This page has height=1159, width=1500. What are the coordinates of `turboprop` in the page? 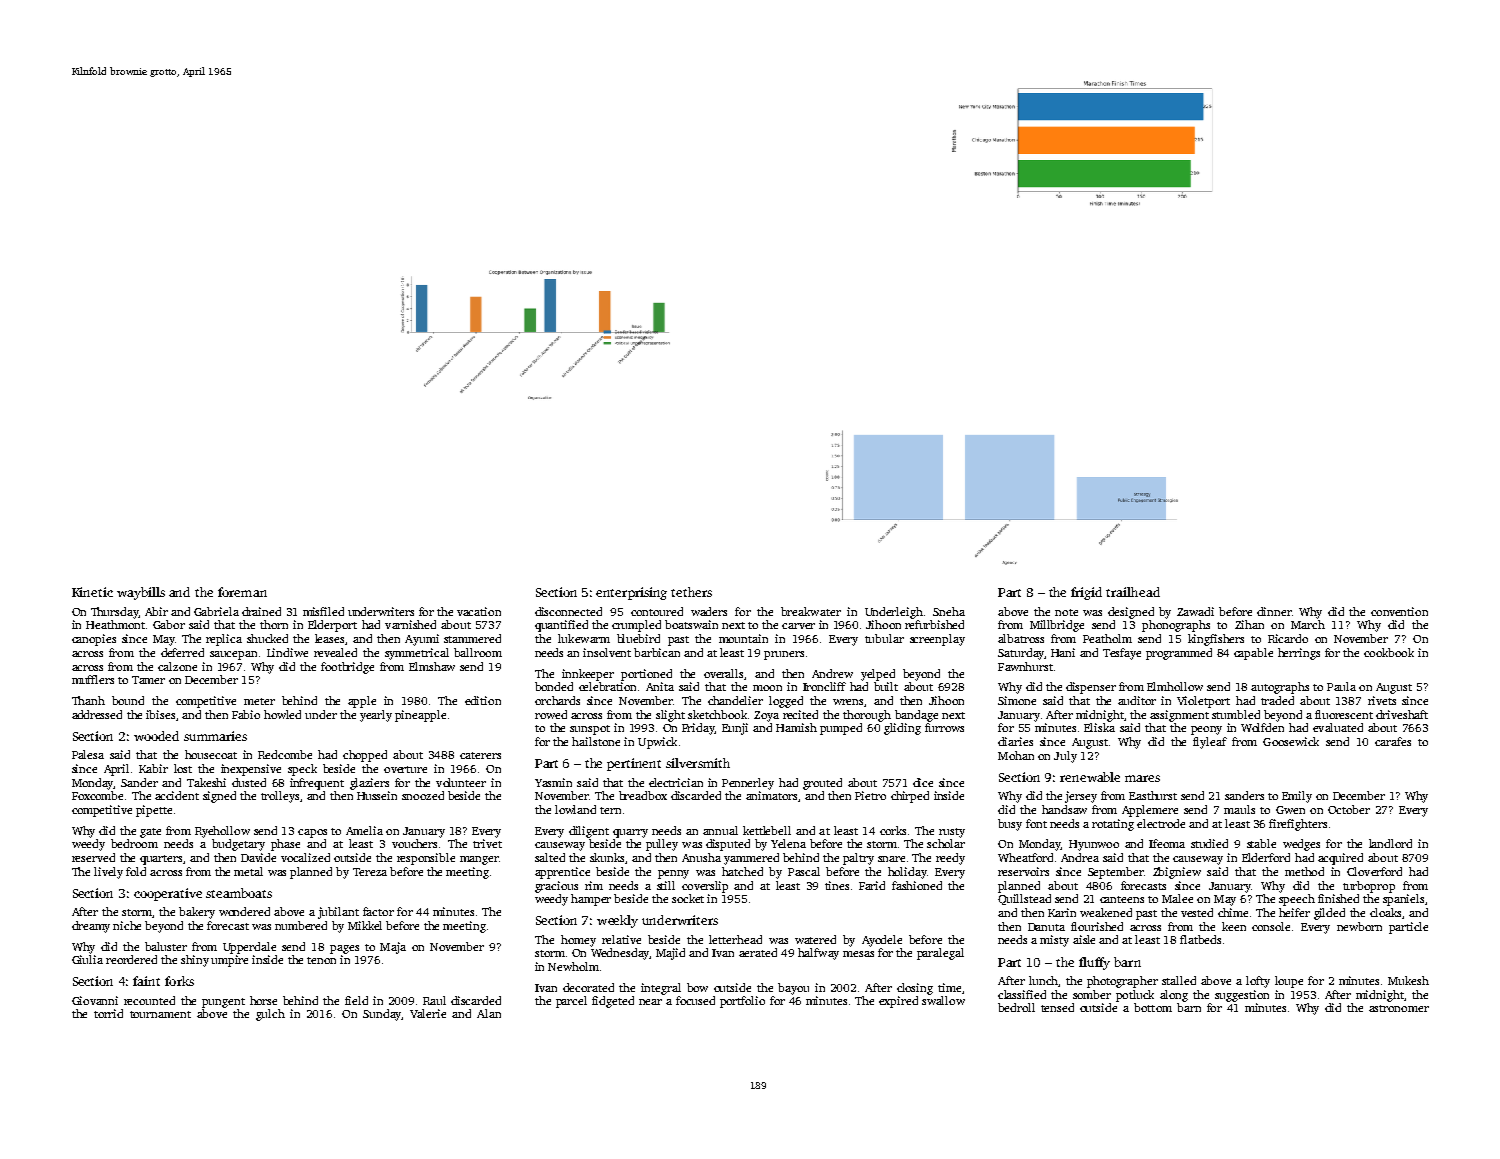 It's located at (1369, 887).
